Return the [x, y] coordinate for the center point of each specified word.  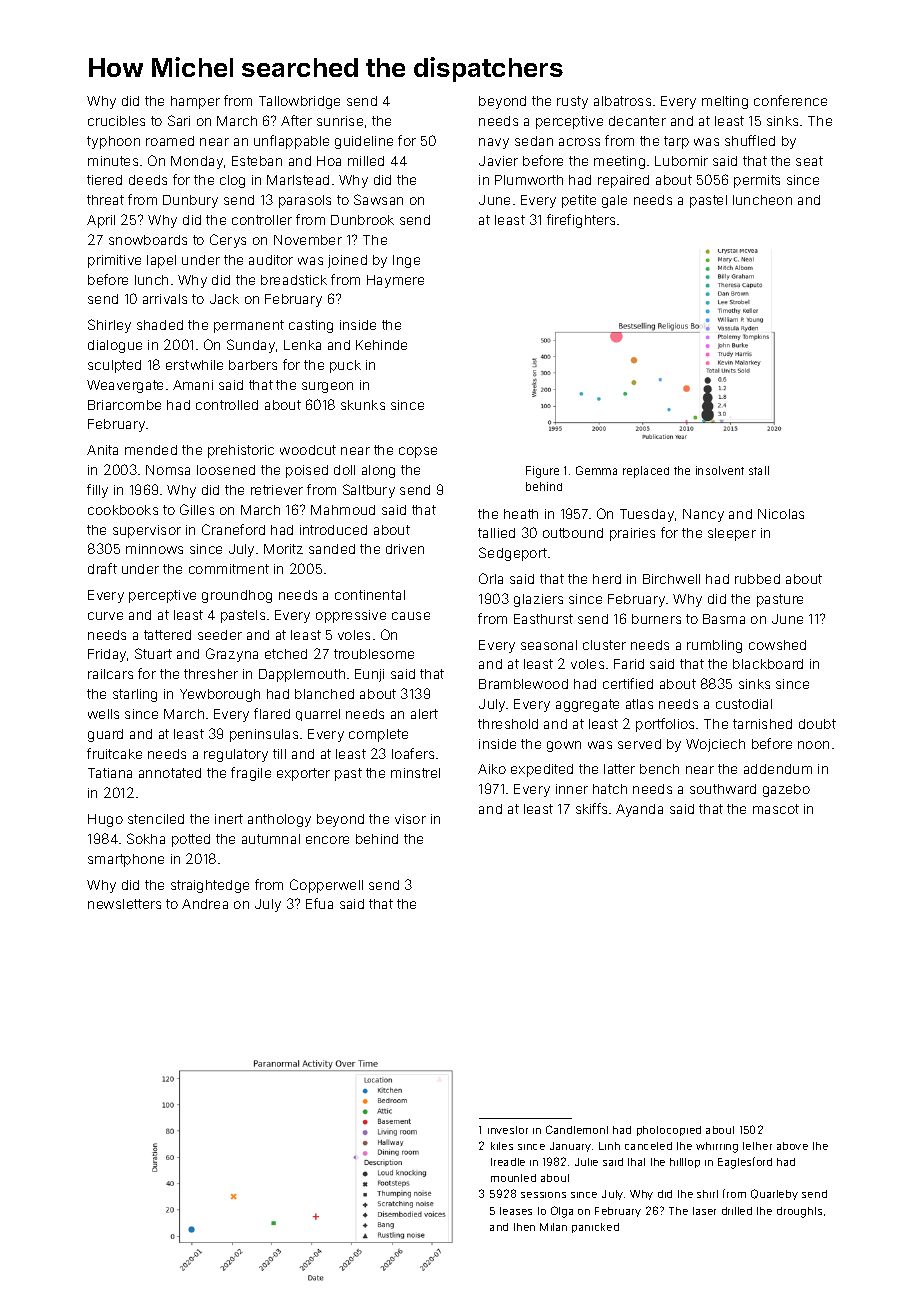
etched [286, 654]
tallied [496, 533]
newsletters [124, 904]
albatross [622, 101]
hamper [195, 102]
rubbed [757, 579]
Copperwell [326, 886]
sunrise [340, 121]
